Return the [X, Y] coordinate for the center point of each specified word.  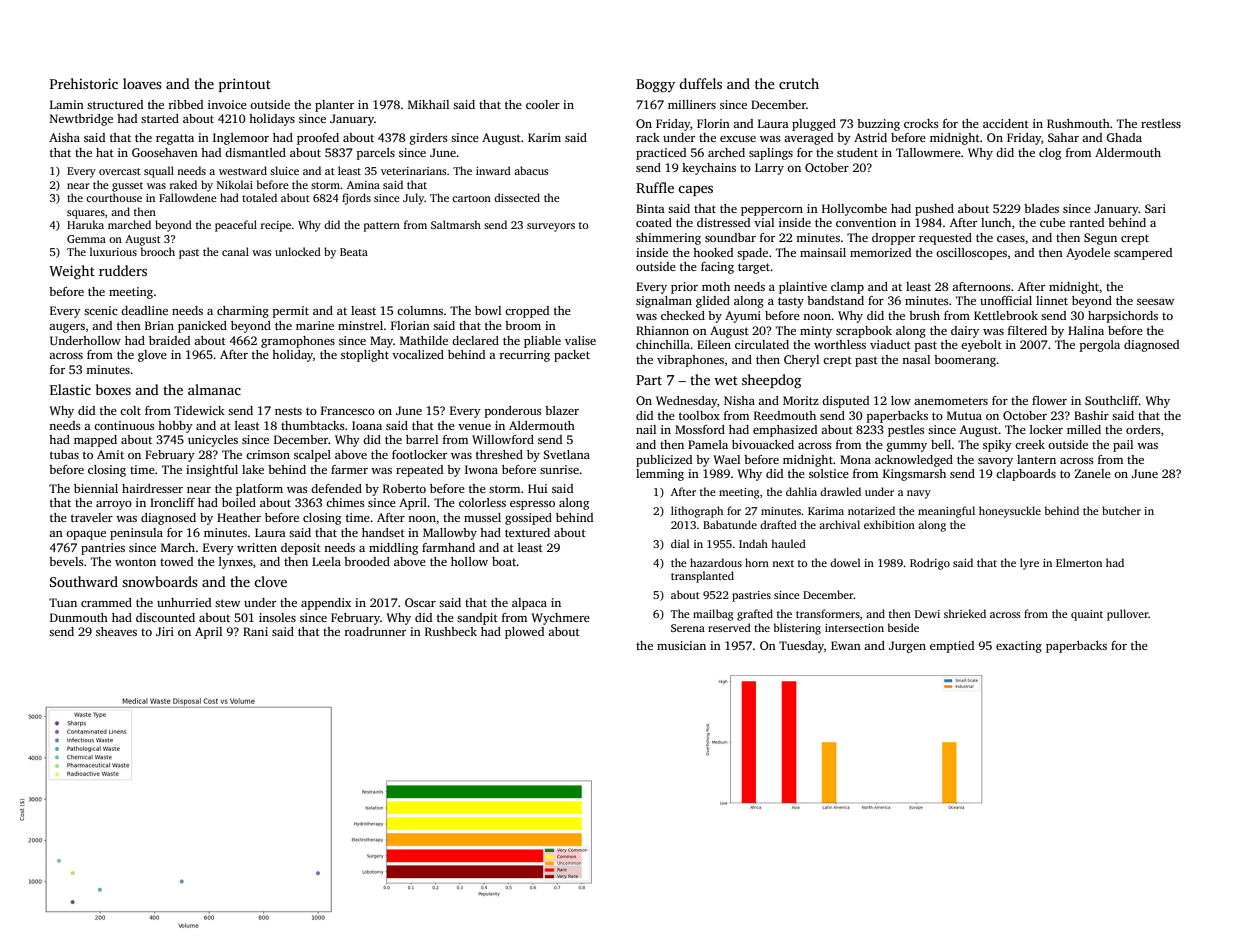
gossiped [528, 519]
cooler [543, 104]
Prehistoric [84, 83]
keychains [709, 169]
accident [1006, 123]
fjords [356, 199]
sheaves [116, 631]
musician [681, 645]
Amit [110, 454]
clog [1050, 154]
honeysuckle [1010, 512]
